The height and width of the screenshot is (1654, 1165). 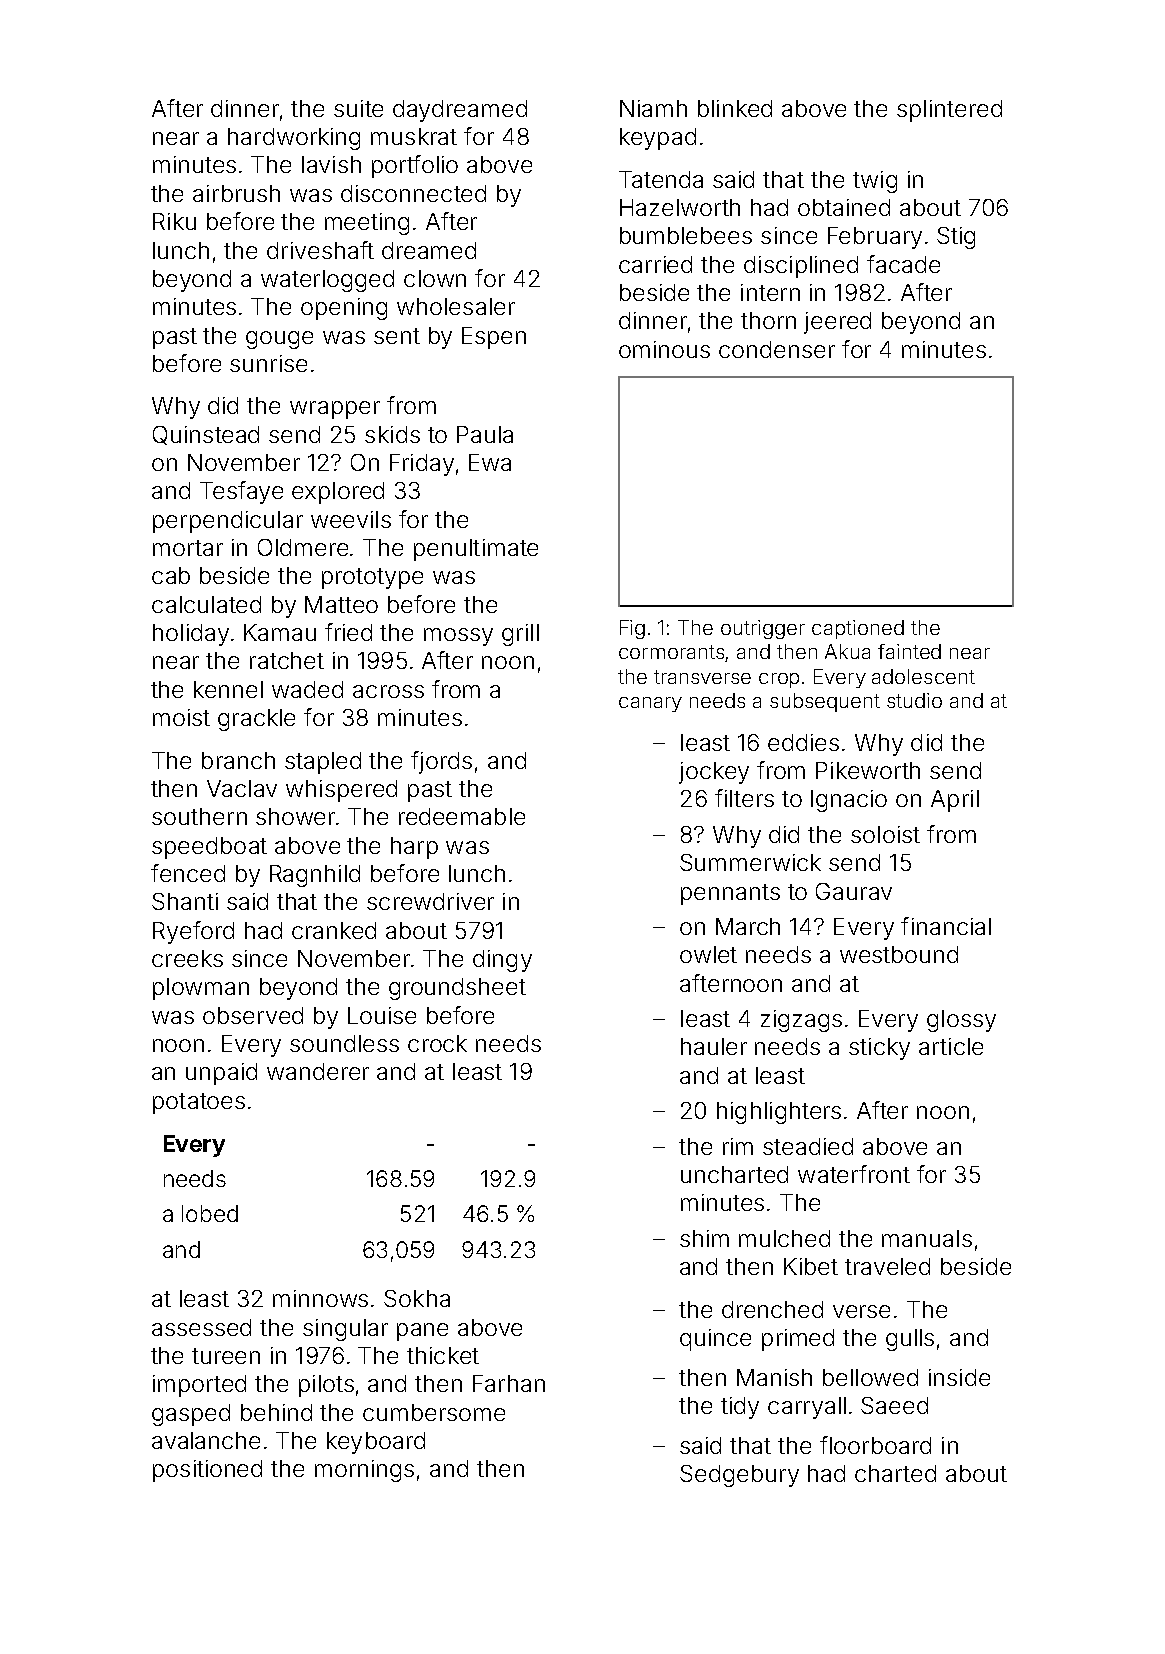 I want to click on Akua, so click(x=847, y=651).
